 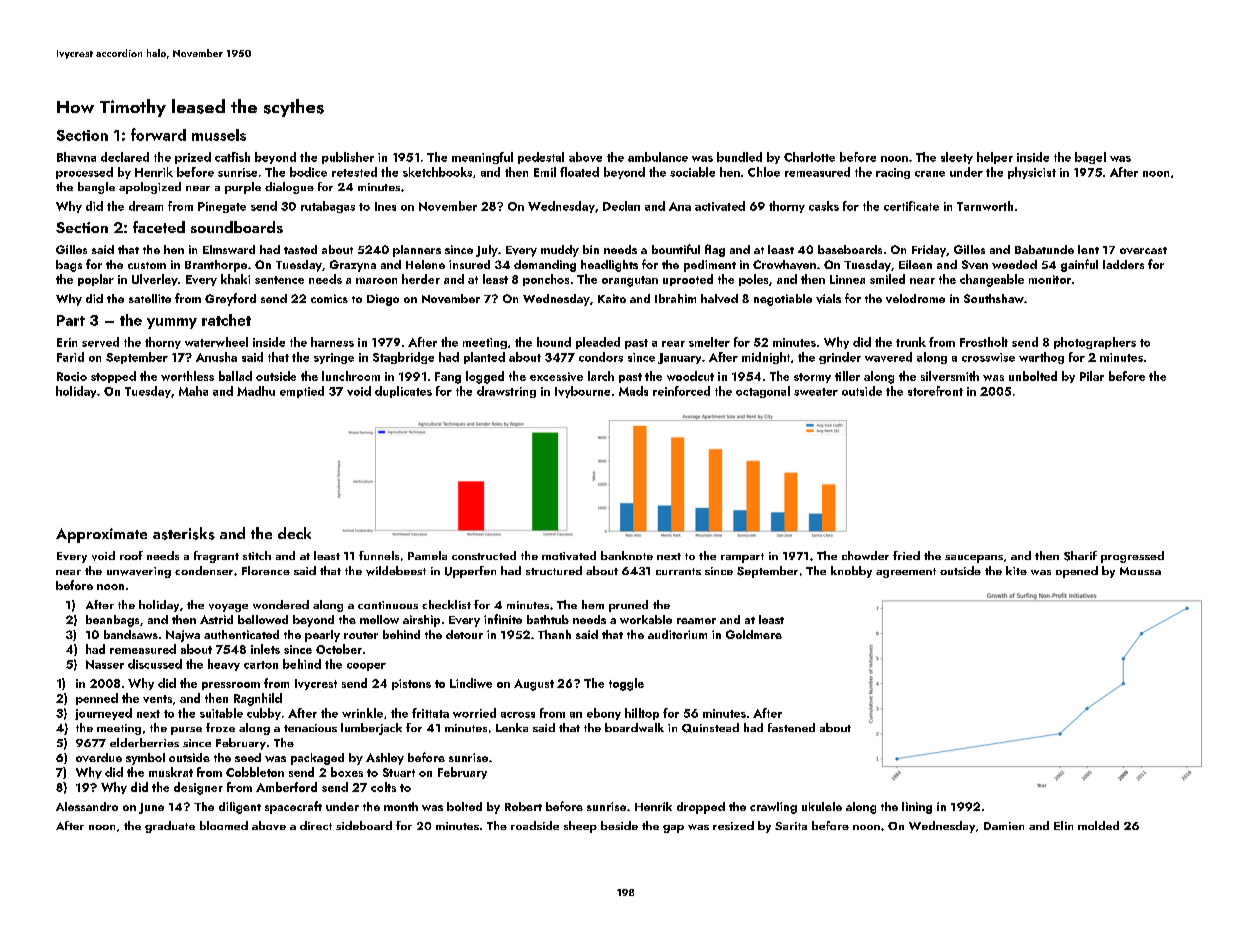 What do you see at coordinates (170, 827) in the image?
I see `graduate` at bounding box center [170, 827].
